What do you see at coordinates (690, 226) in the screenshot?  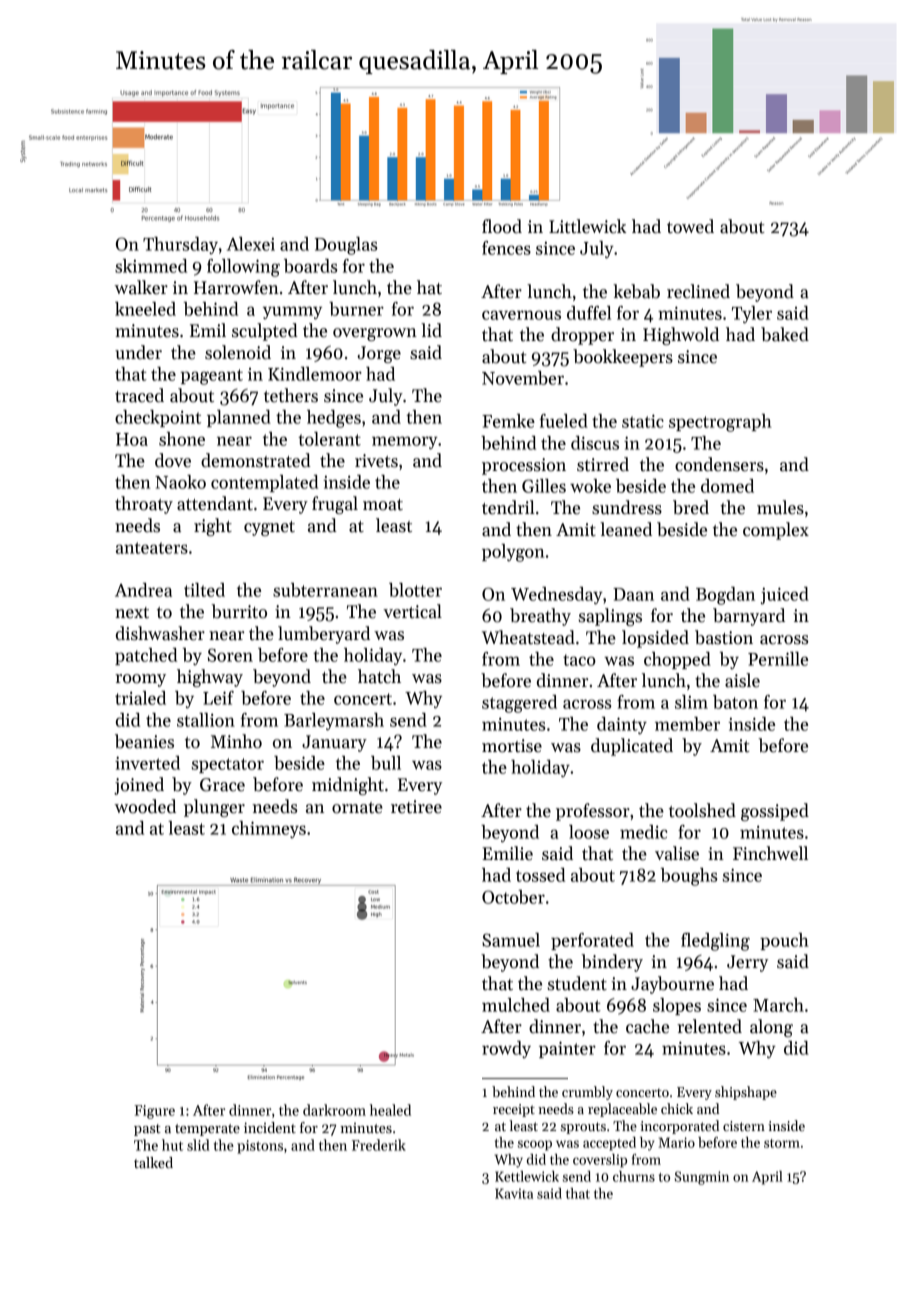 I see `towed` at bounding box center [690, 226].
